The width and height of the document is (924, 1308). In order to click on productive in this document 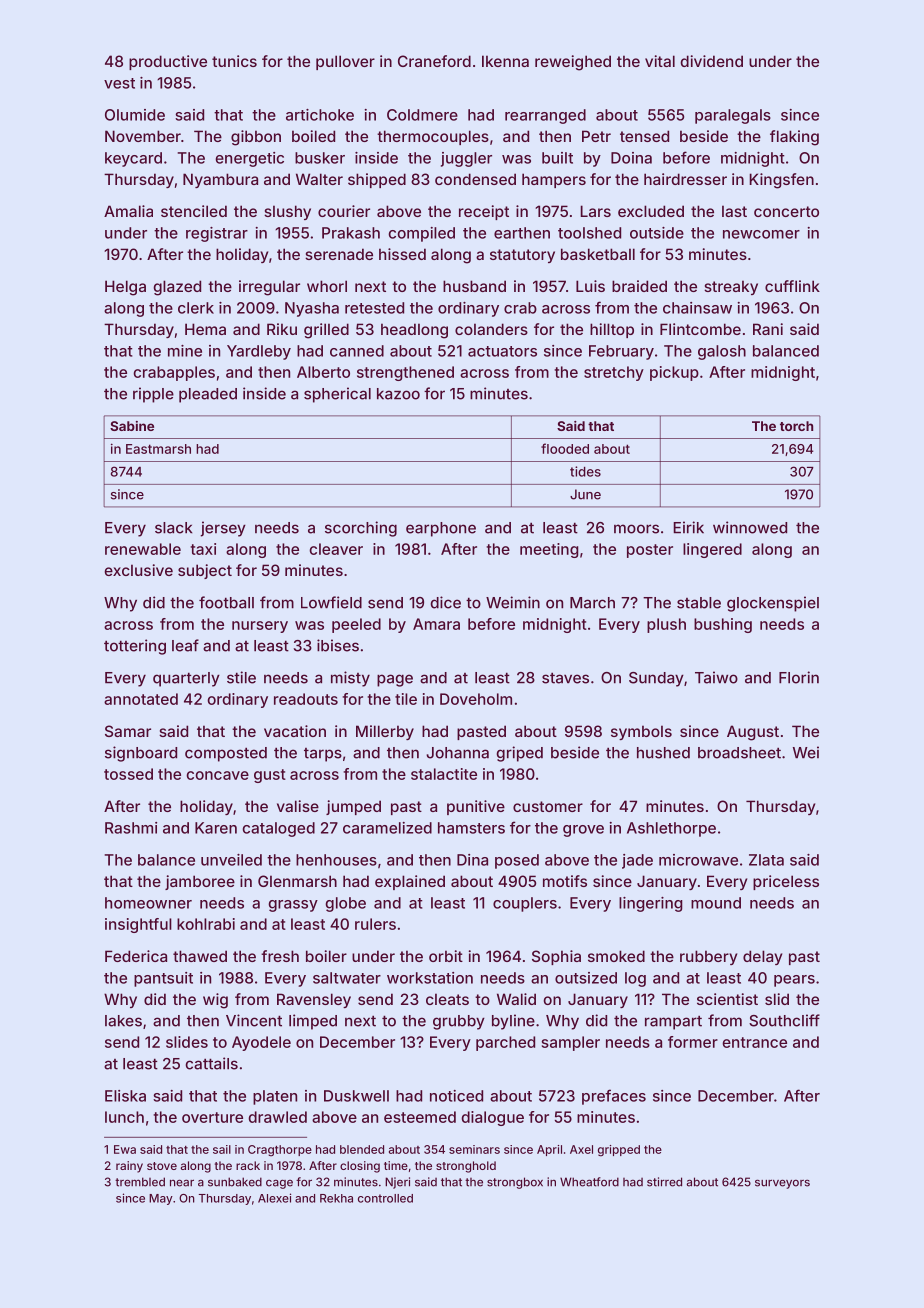, I will do `click(168, 62)`.
